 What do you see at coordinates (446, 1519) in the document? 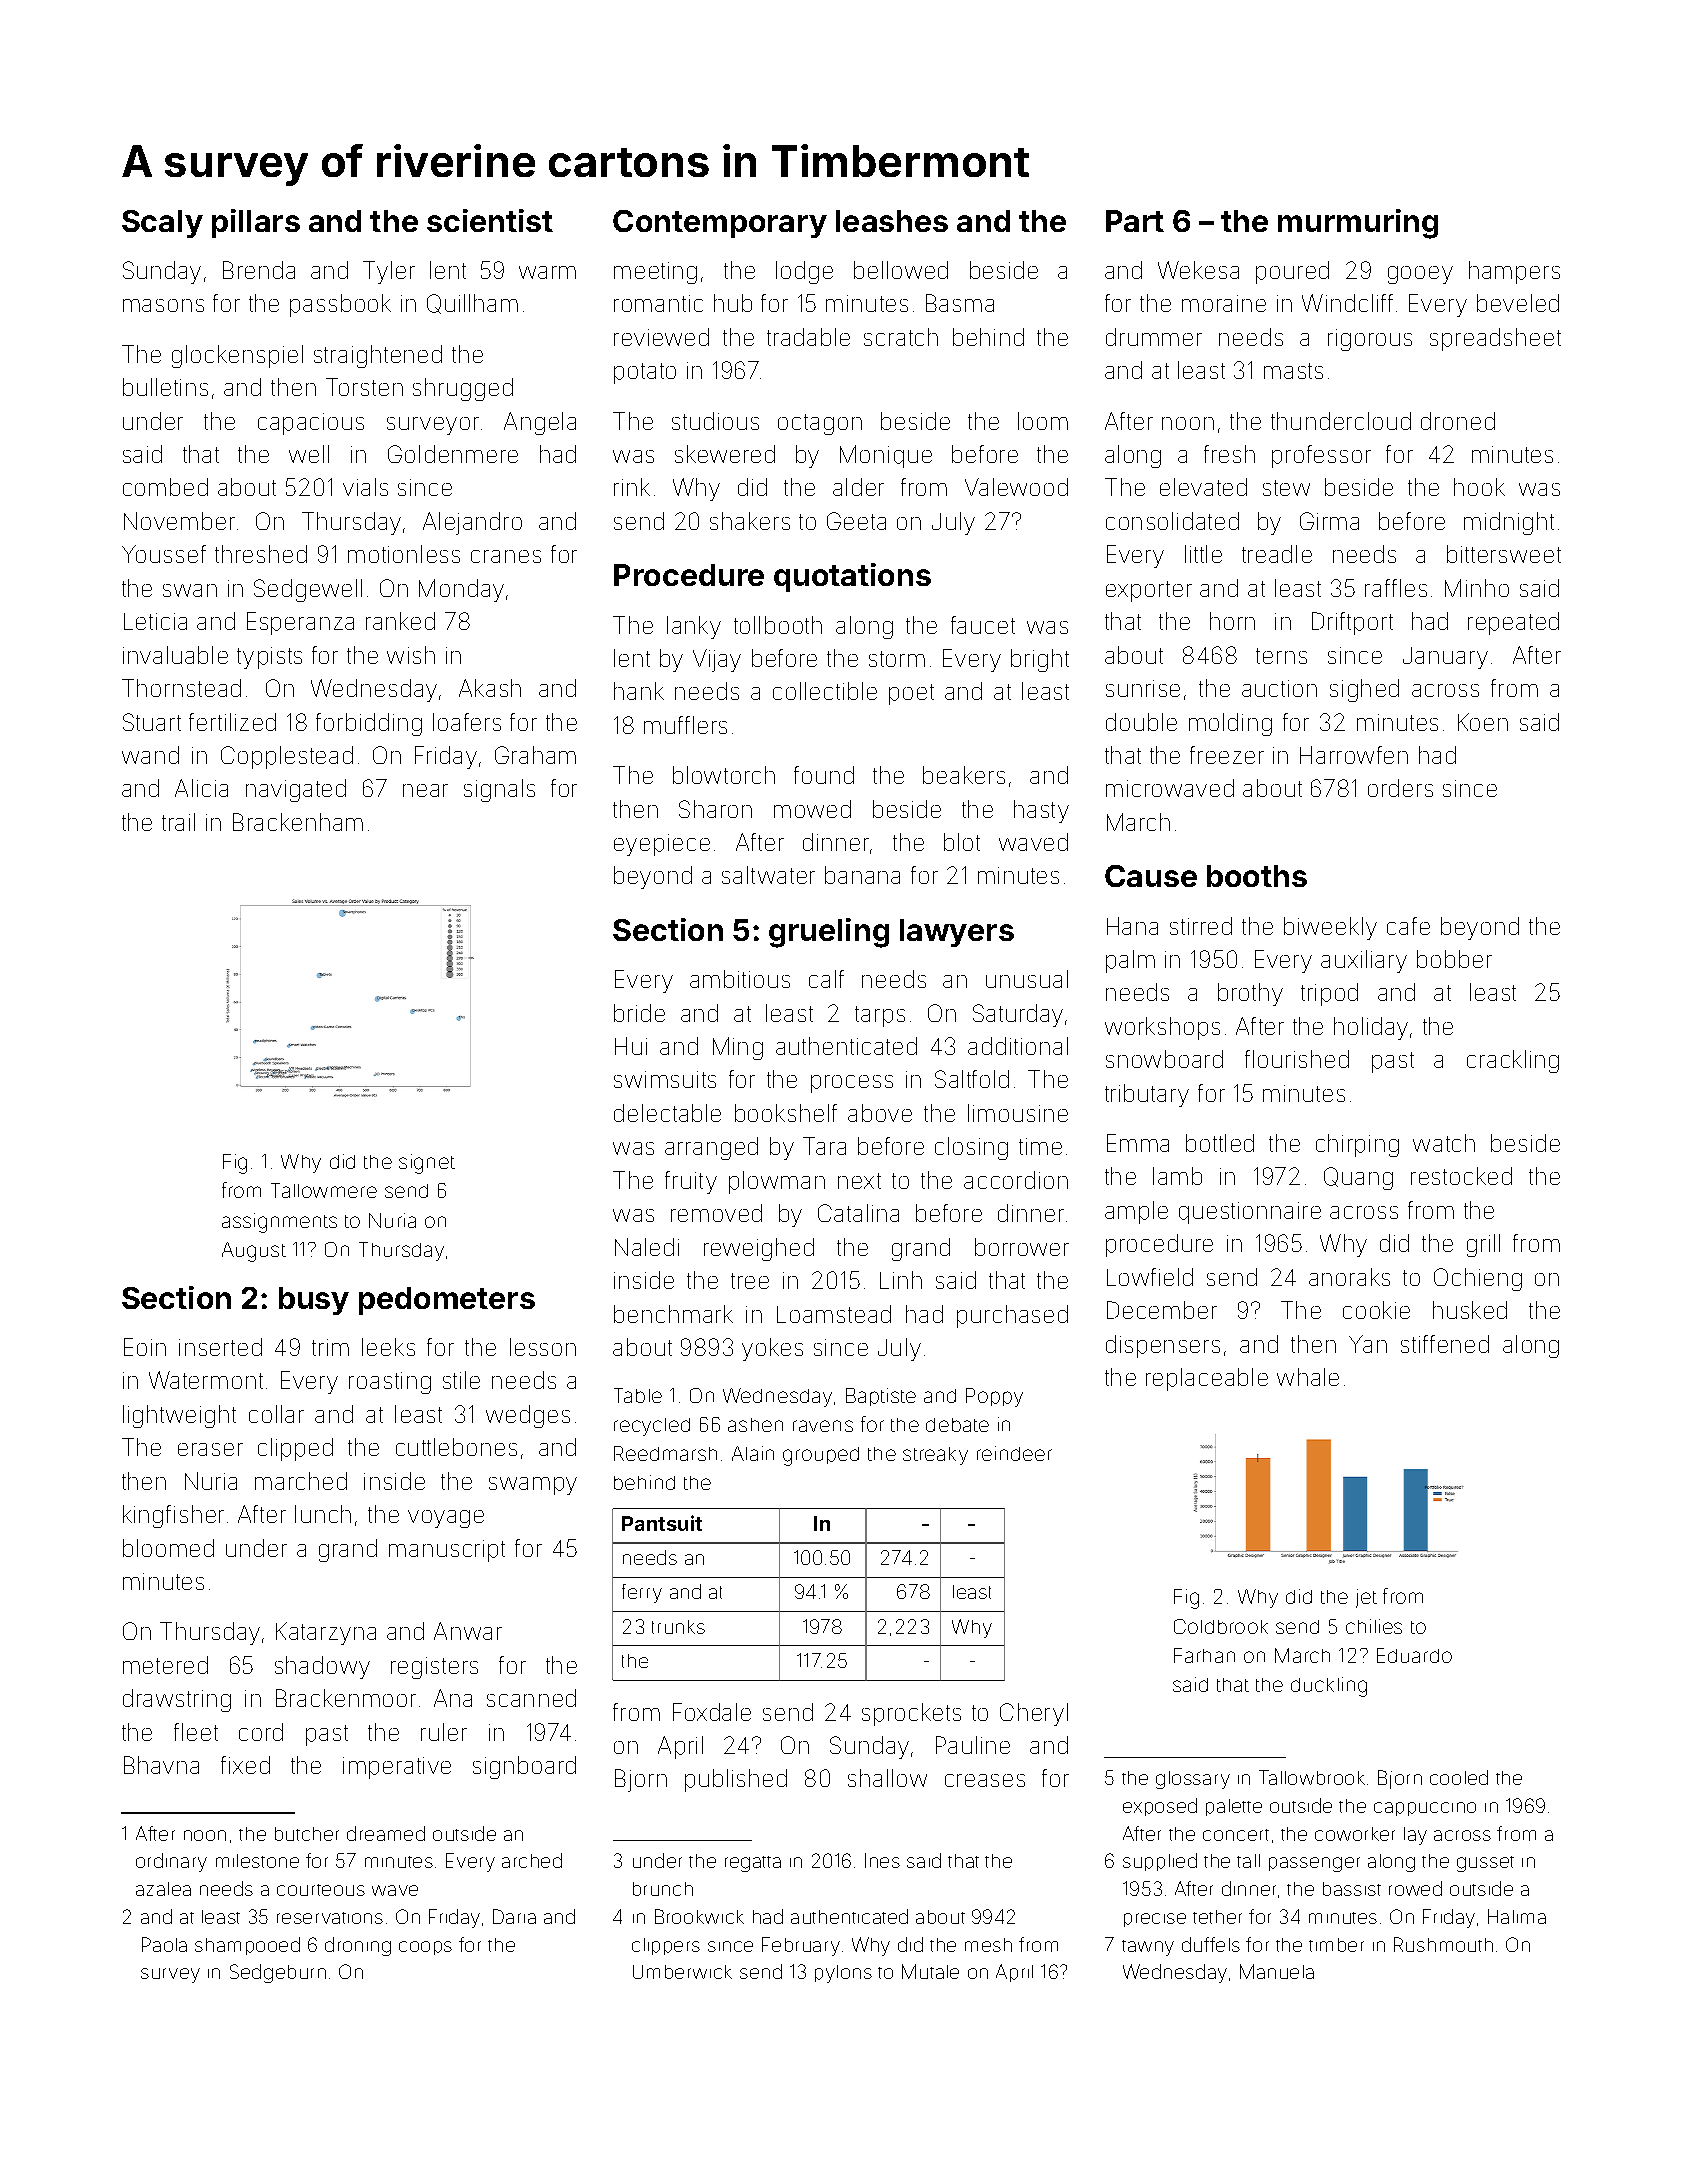
I see `voyage` at bounding box center [446, 1519].
